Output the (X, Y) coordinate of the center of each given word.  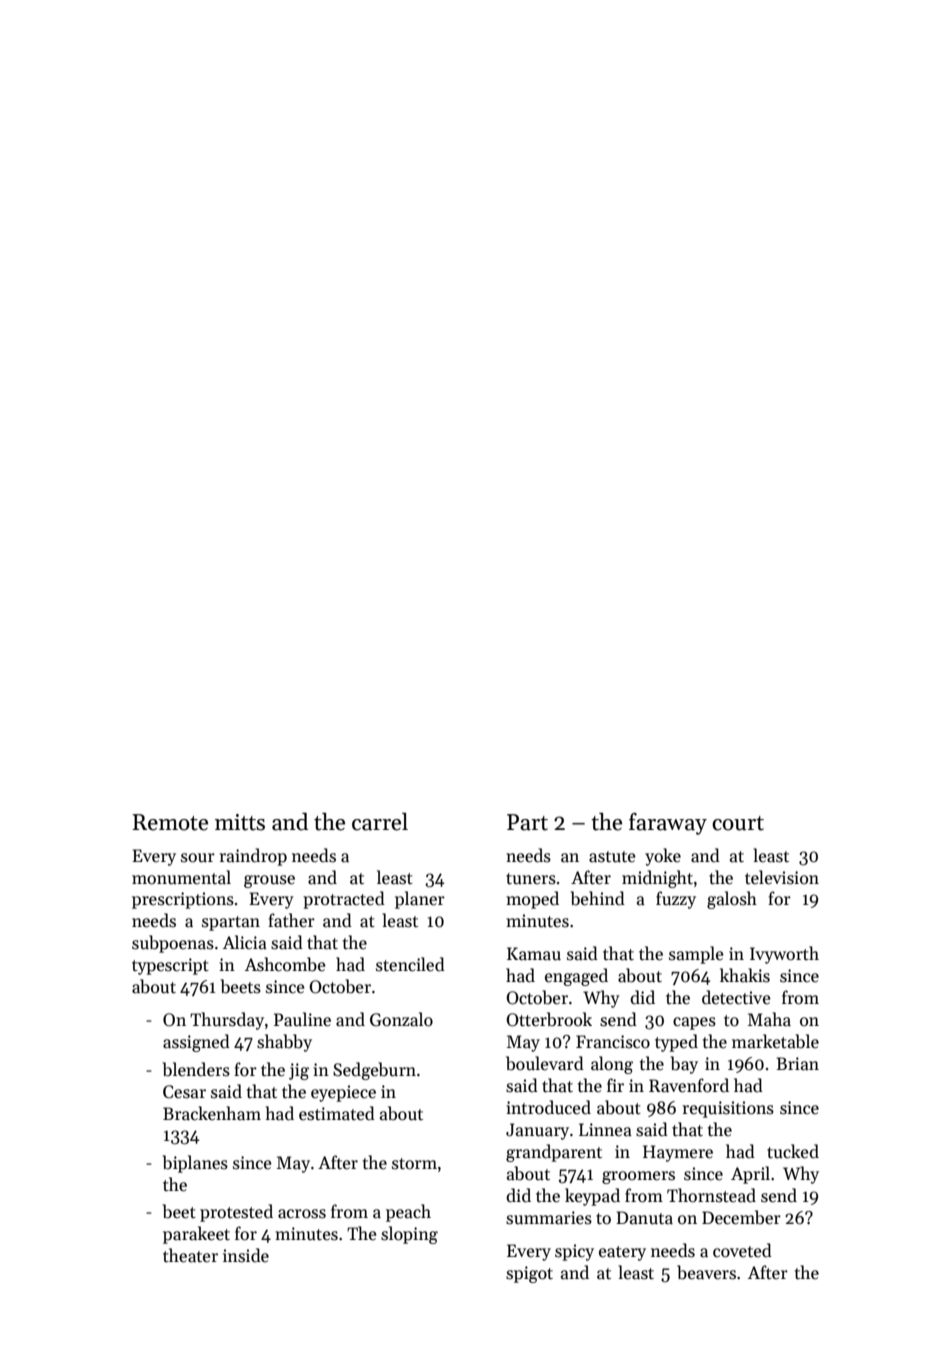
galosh (732, 900)
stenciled (410, 964)
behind (597, 898)
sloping (409, 1235)
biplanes (195, 1164)
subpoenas (173, 944)
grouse (269, 881)
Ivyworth (784, 955)
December (741, 1217)
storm (414, 1164)
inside (246, 1255)
